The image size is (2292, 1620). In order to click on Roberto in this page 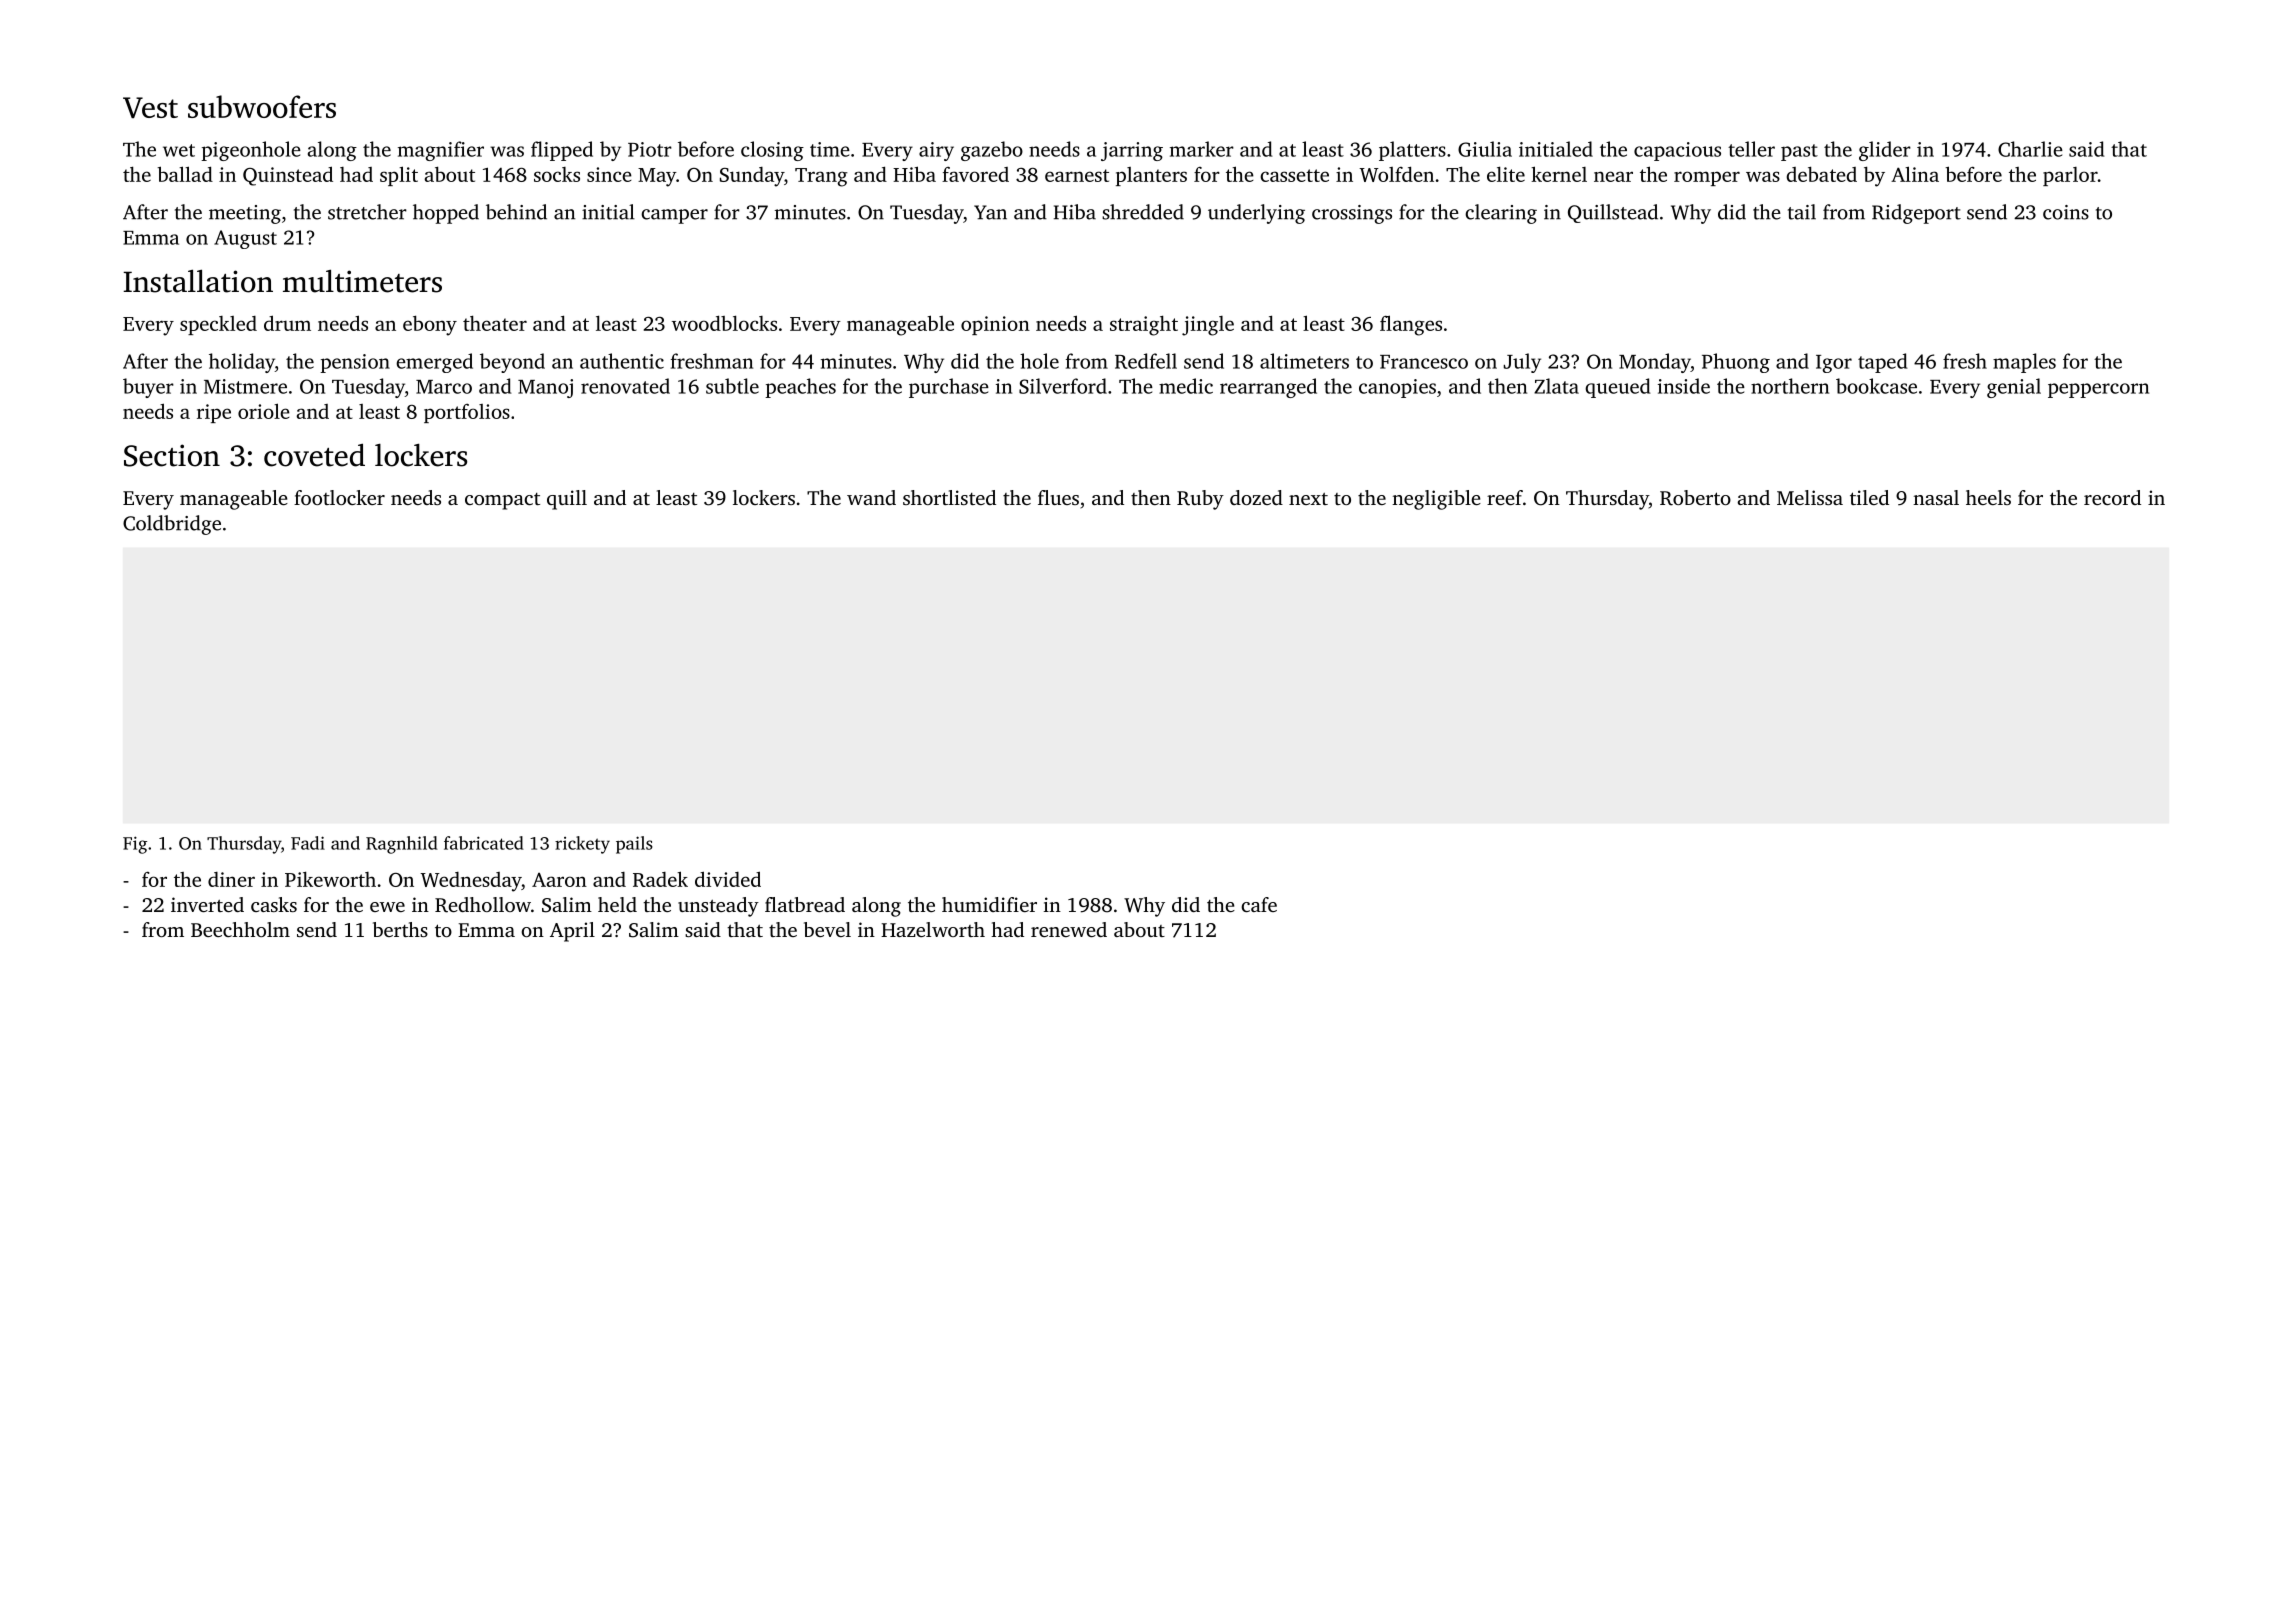, I will do `click(1695, 498)`.
